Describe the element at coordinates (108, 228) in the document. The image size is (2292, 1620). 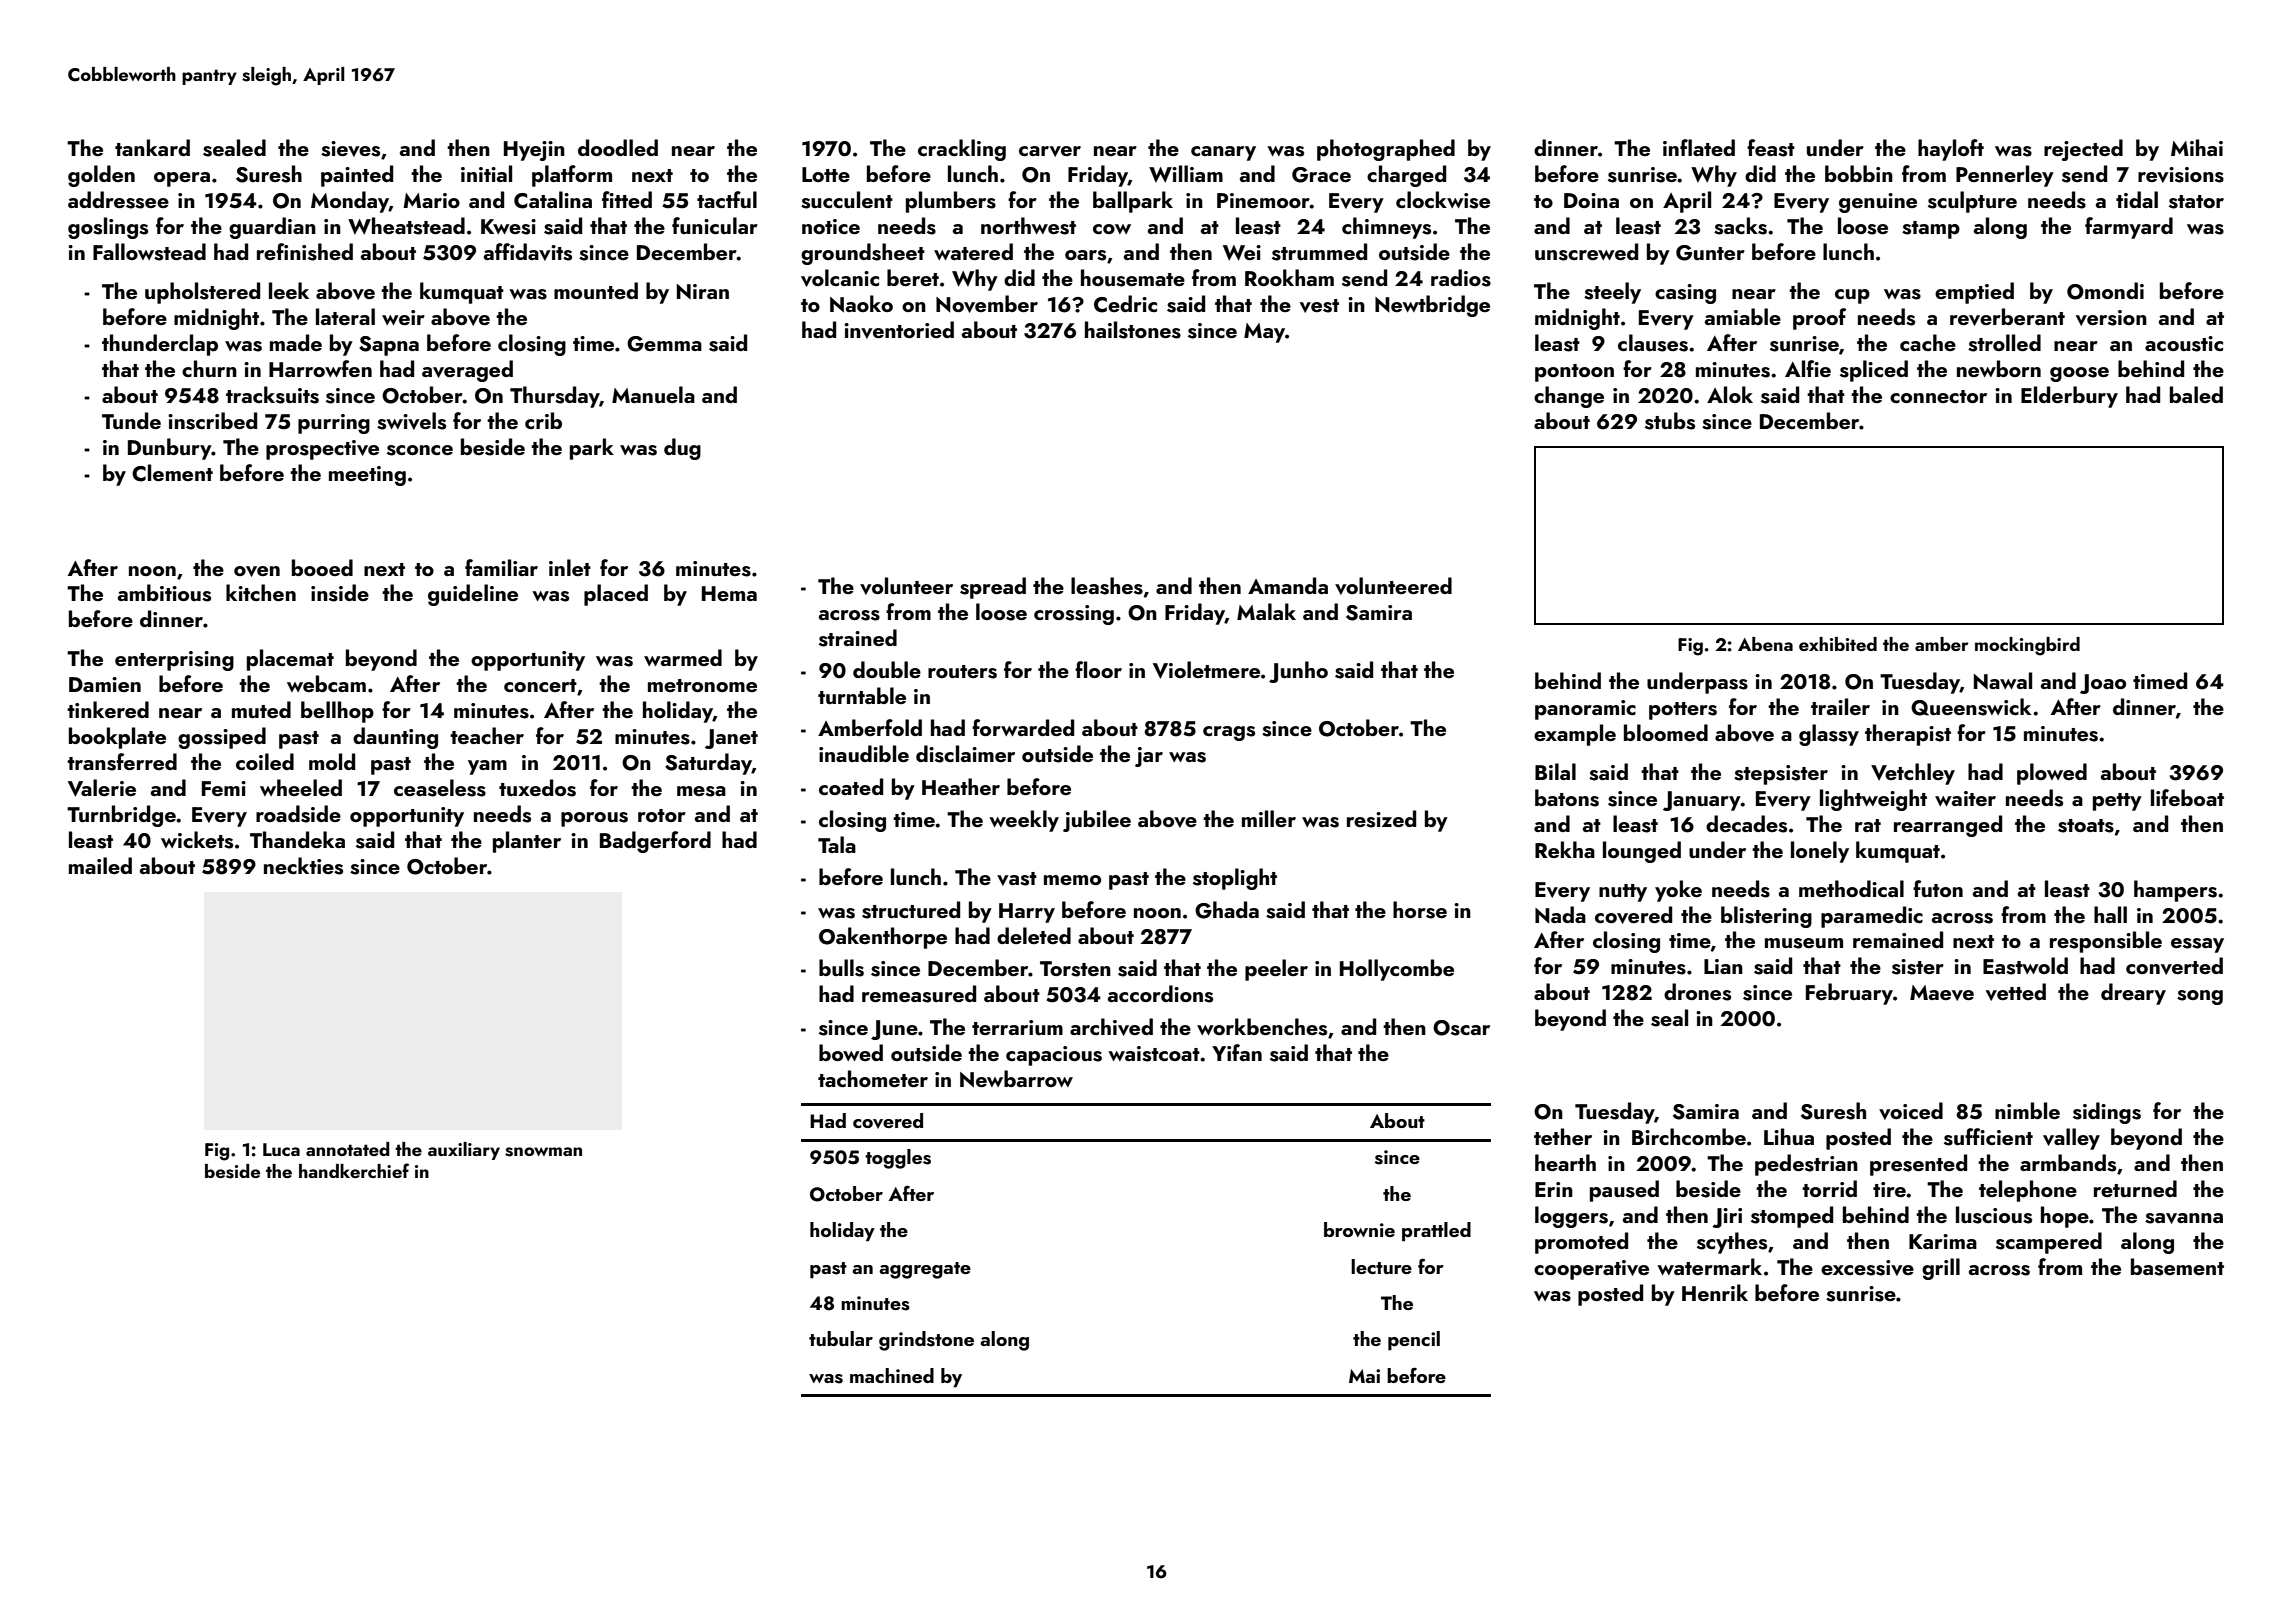
I see `goslings` at that location.
